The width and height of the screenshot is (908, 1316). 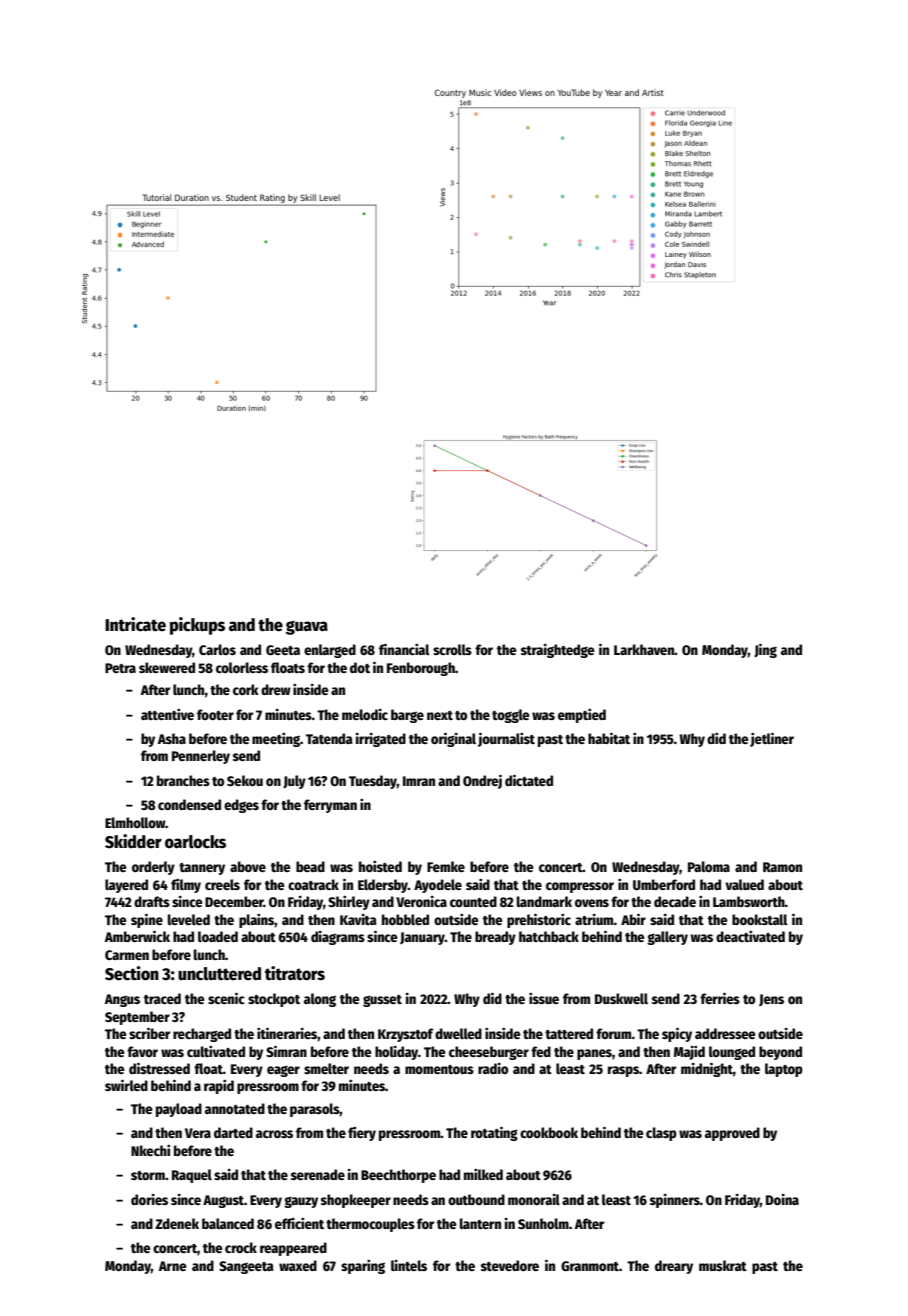 I want to click on beyond, so click(x=780, y=1053).
